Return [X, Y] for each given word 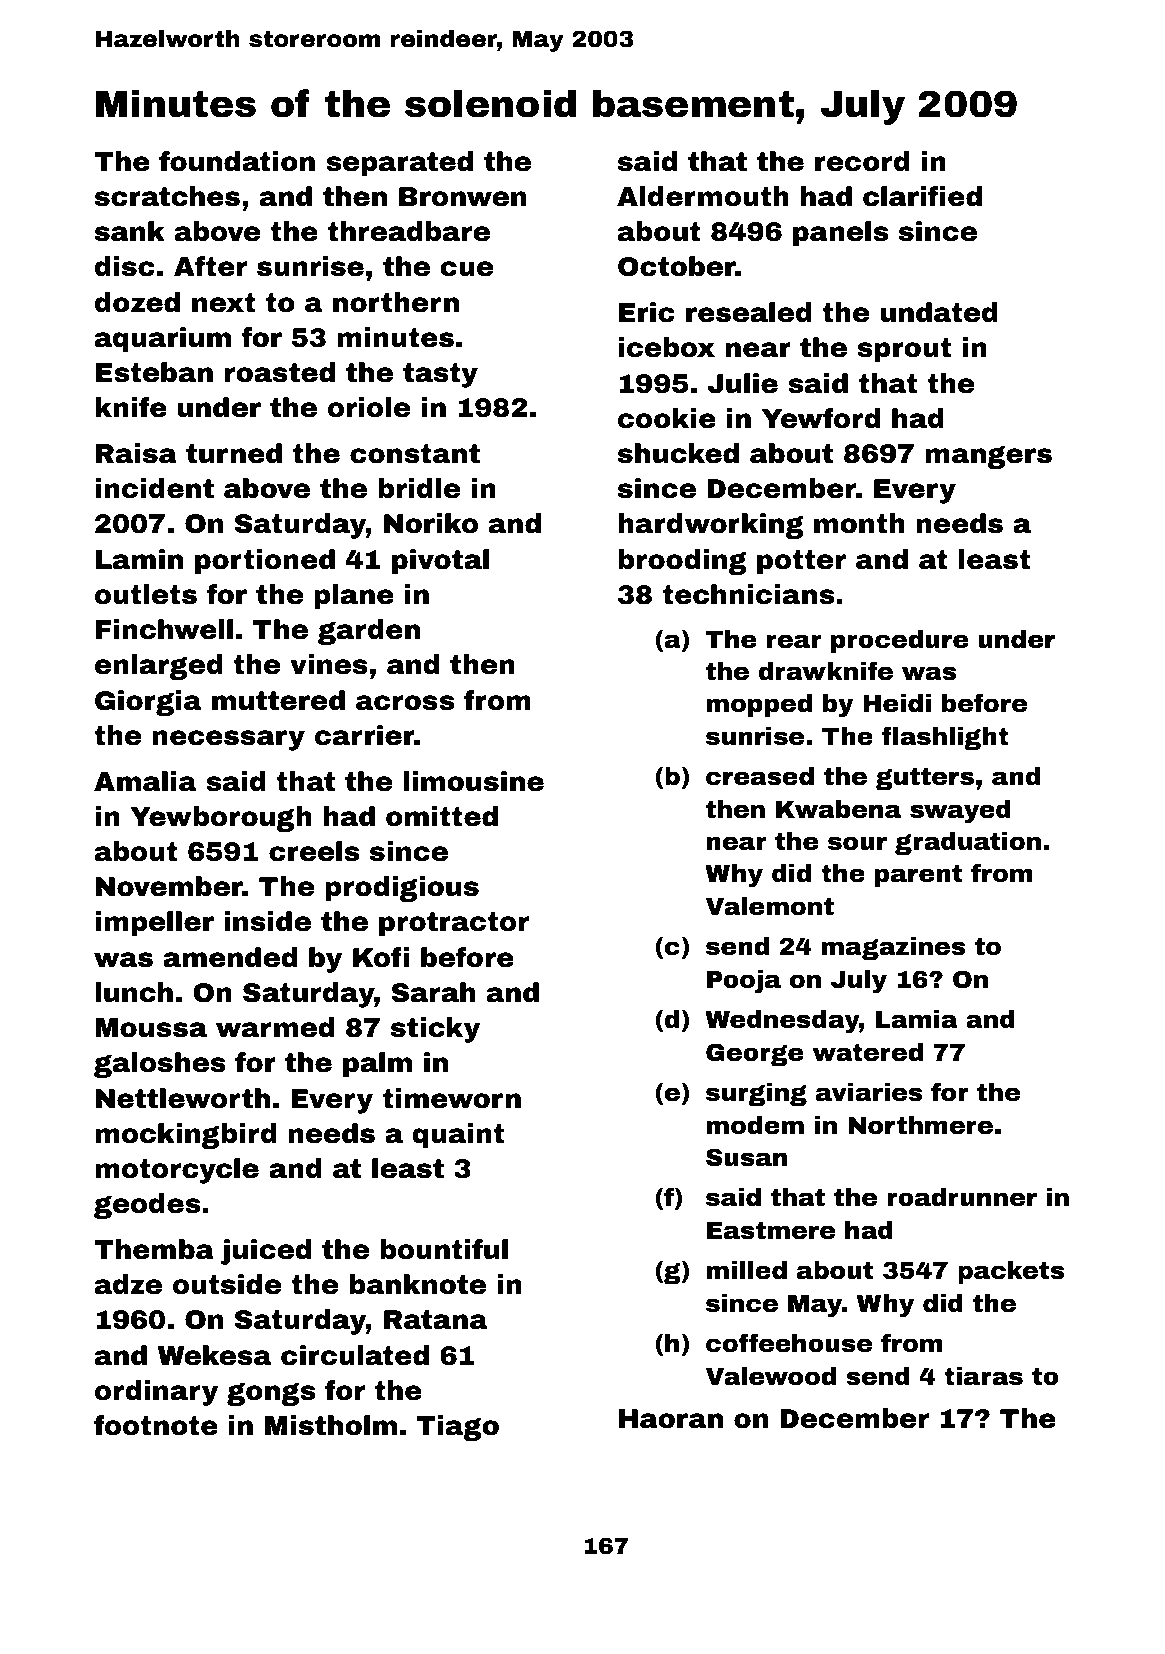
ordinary [156, 1393]
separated [399, 164]
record [862, 161]
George [754, 1054]
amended [230, 957]
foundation [237, 161]
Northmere [920, 1125]
